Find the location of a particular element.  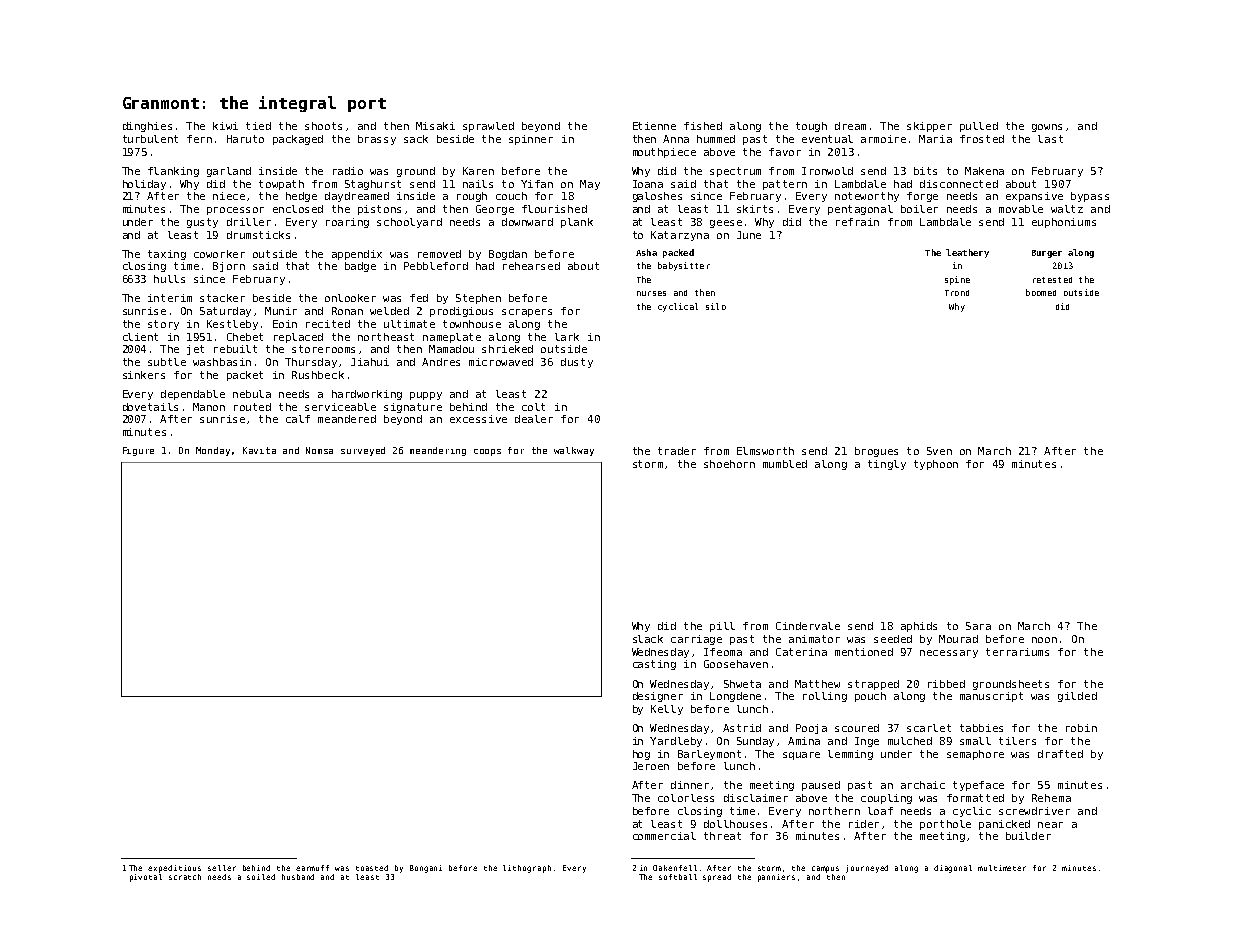

flanking is located at coordinates (173, 172).
